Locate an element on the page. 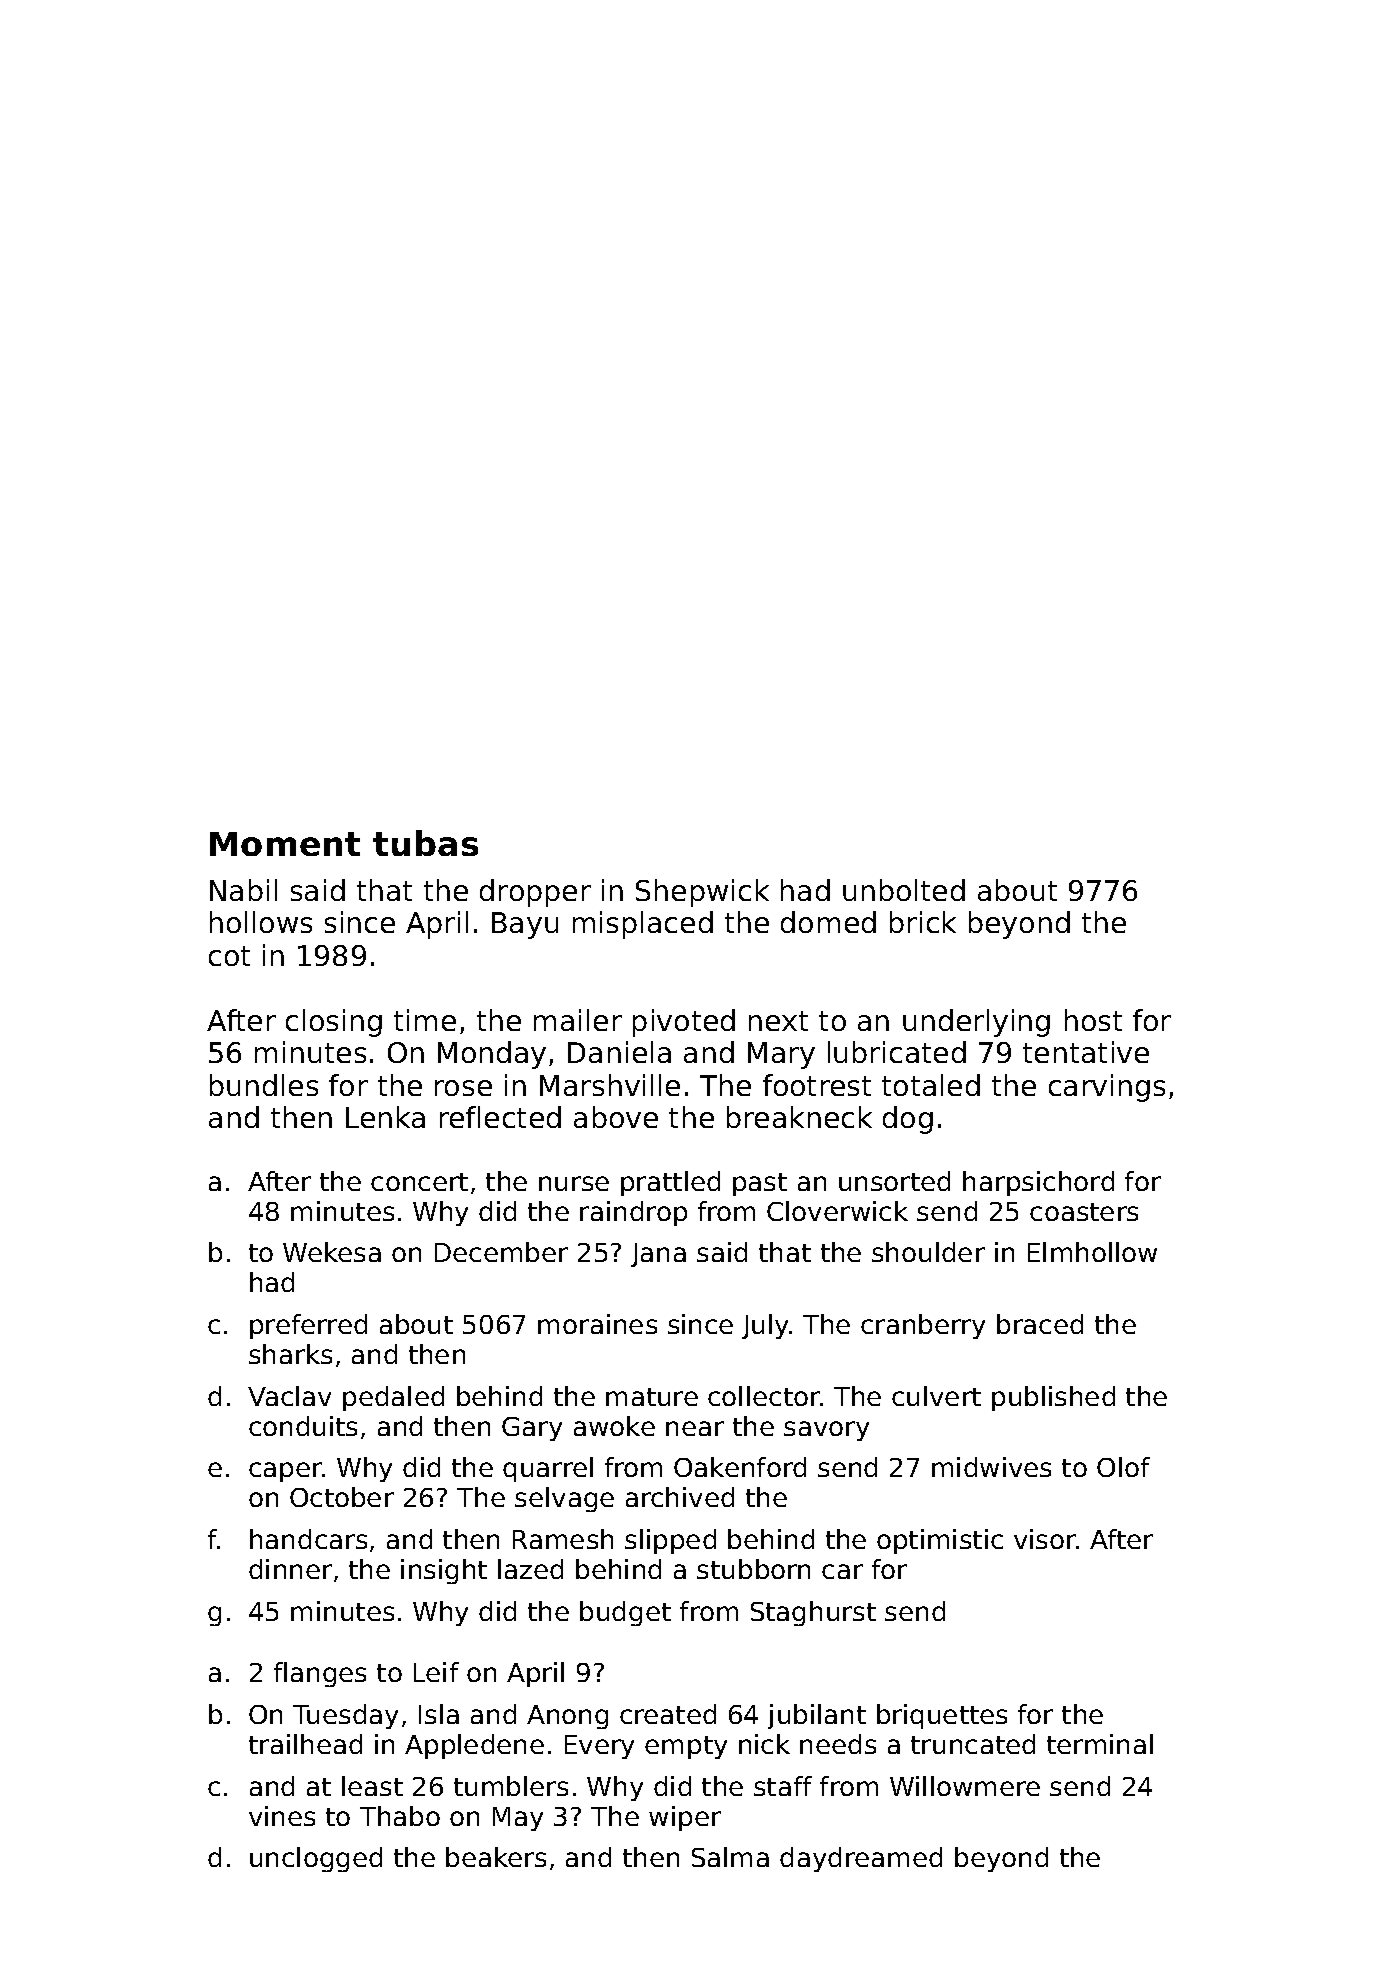  host is located at coordinates (1093, 1020).
